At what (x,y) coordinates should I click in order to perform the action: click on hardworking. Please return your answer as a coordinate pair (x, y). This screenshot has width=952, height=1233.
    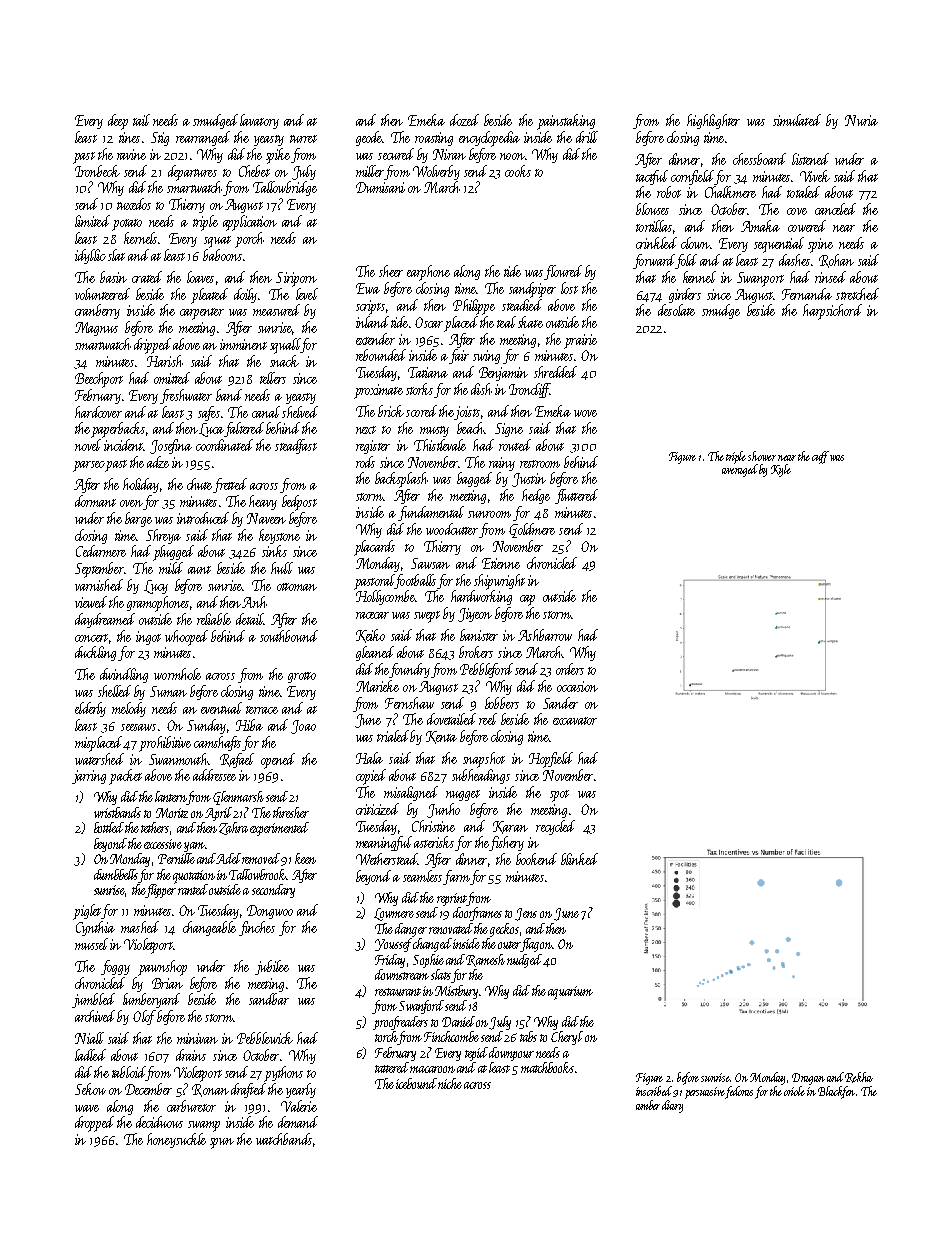
    Looking at the image, I should click on (481, 597).
